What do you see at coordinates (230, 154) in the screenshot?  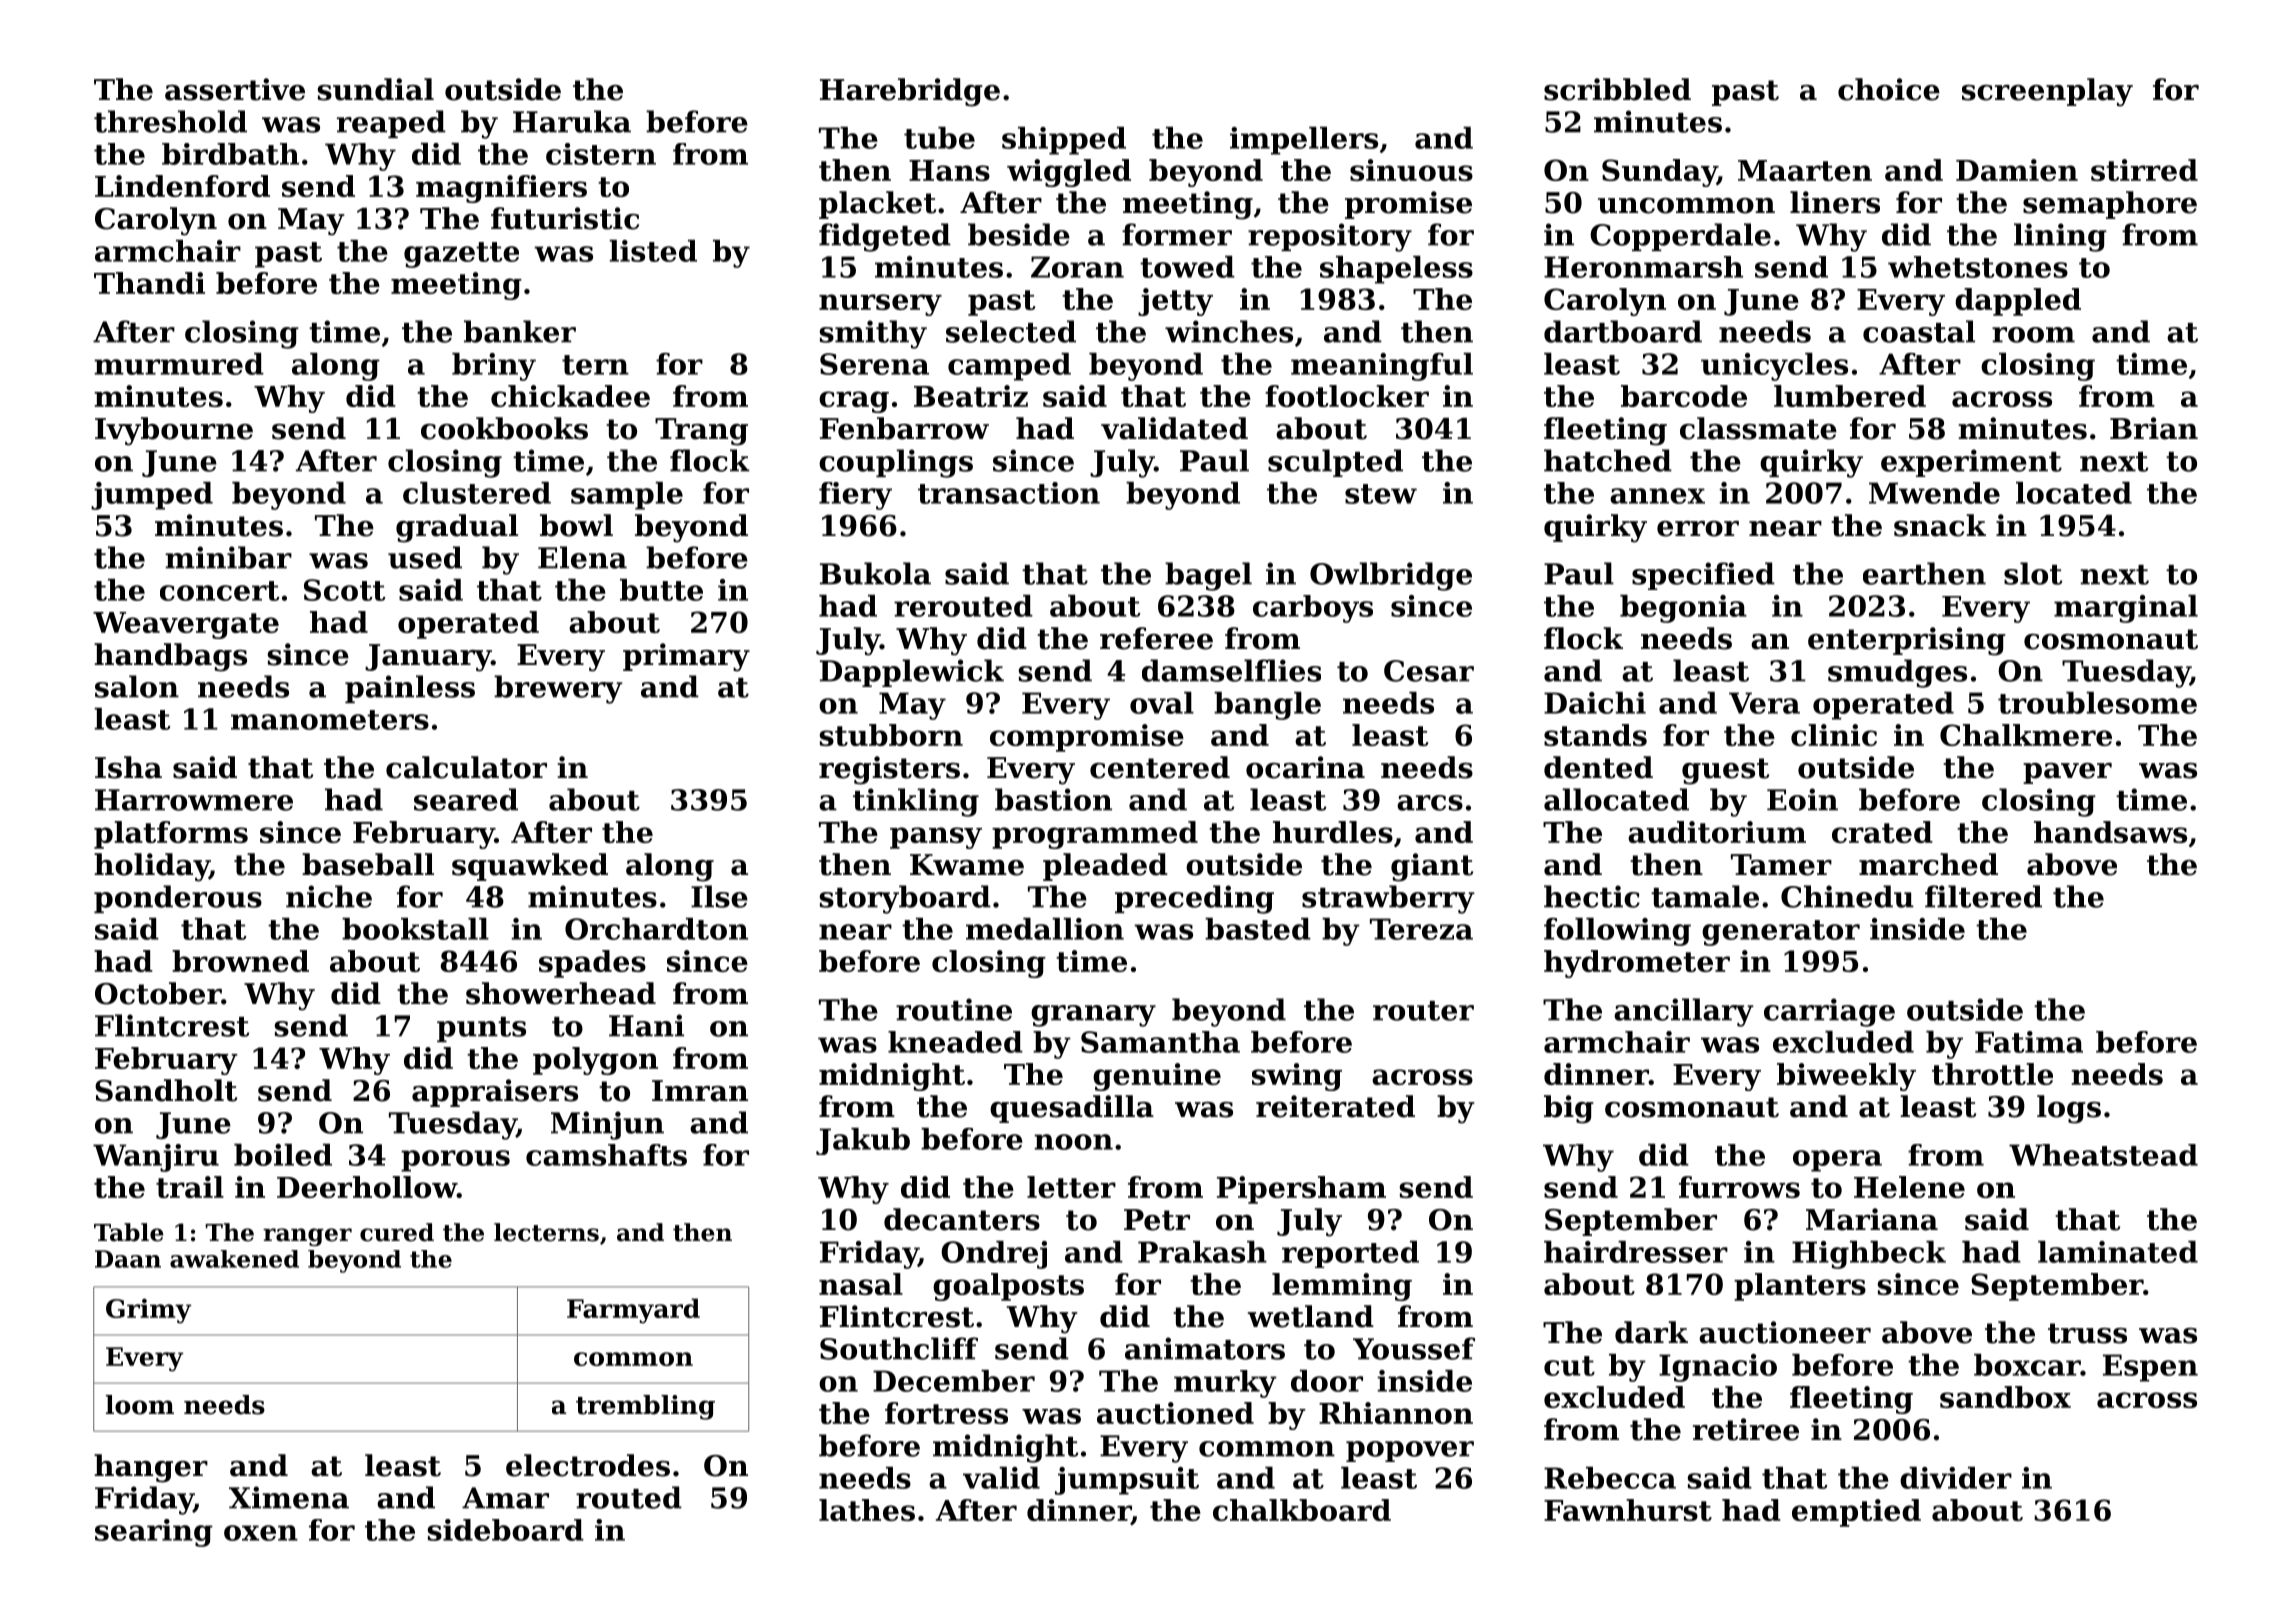 I see `birdbath` at bounding box center [230, 154].
